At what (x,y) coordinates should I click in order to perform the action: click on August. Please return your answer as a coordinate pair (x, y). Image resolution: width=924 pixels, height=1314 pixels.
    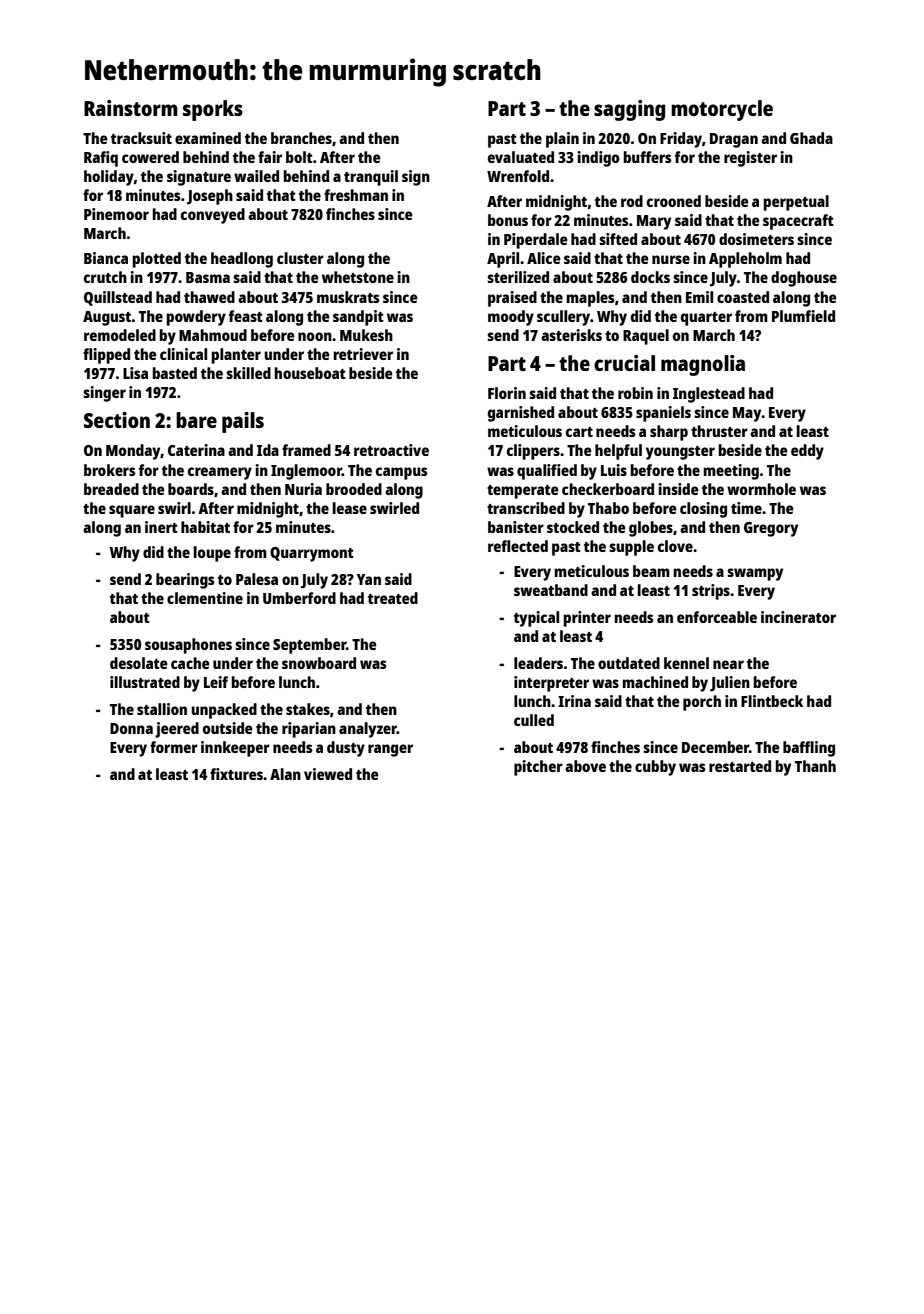
    Looking at the image, I should click on (107, 318).
